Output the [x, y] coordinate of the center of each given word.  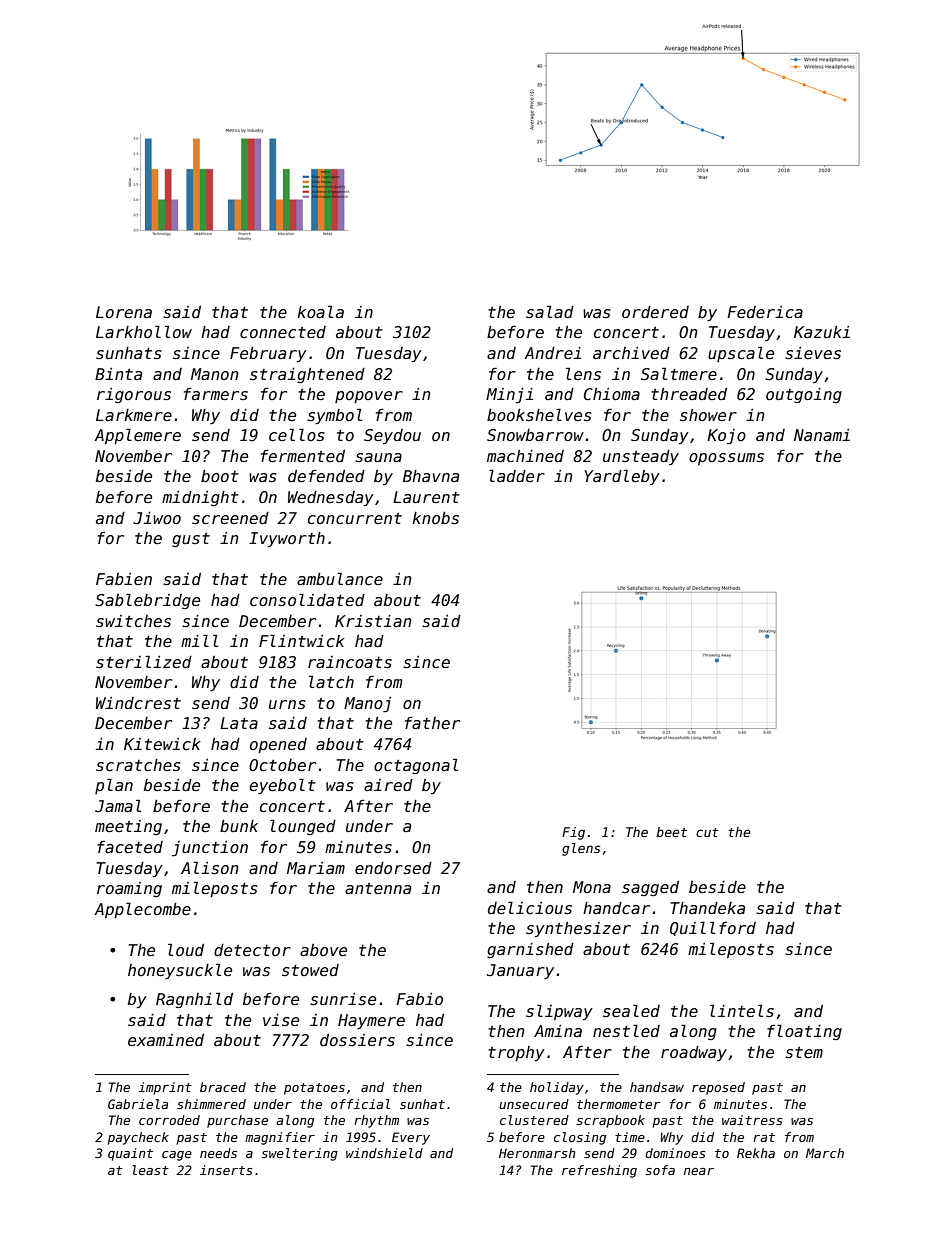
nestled [626, 1031]
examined [166, 1040]
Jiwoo [157, 518]
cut [707, 832]
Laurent [426, 497]
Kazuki [822, 332]
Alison [210, 868]
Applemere [137, 436]
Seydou [392, 436]
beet [671, 832]
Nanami [822, 435]
